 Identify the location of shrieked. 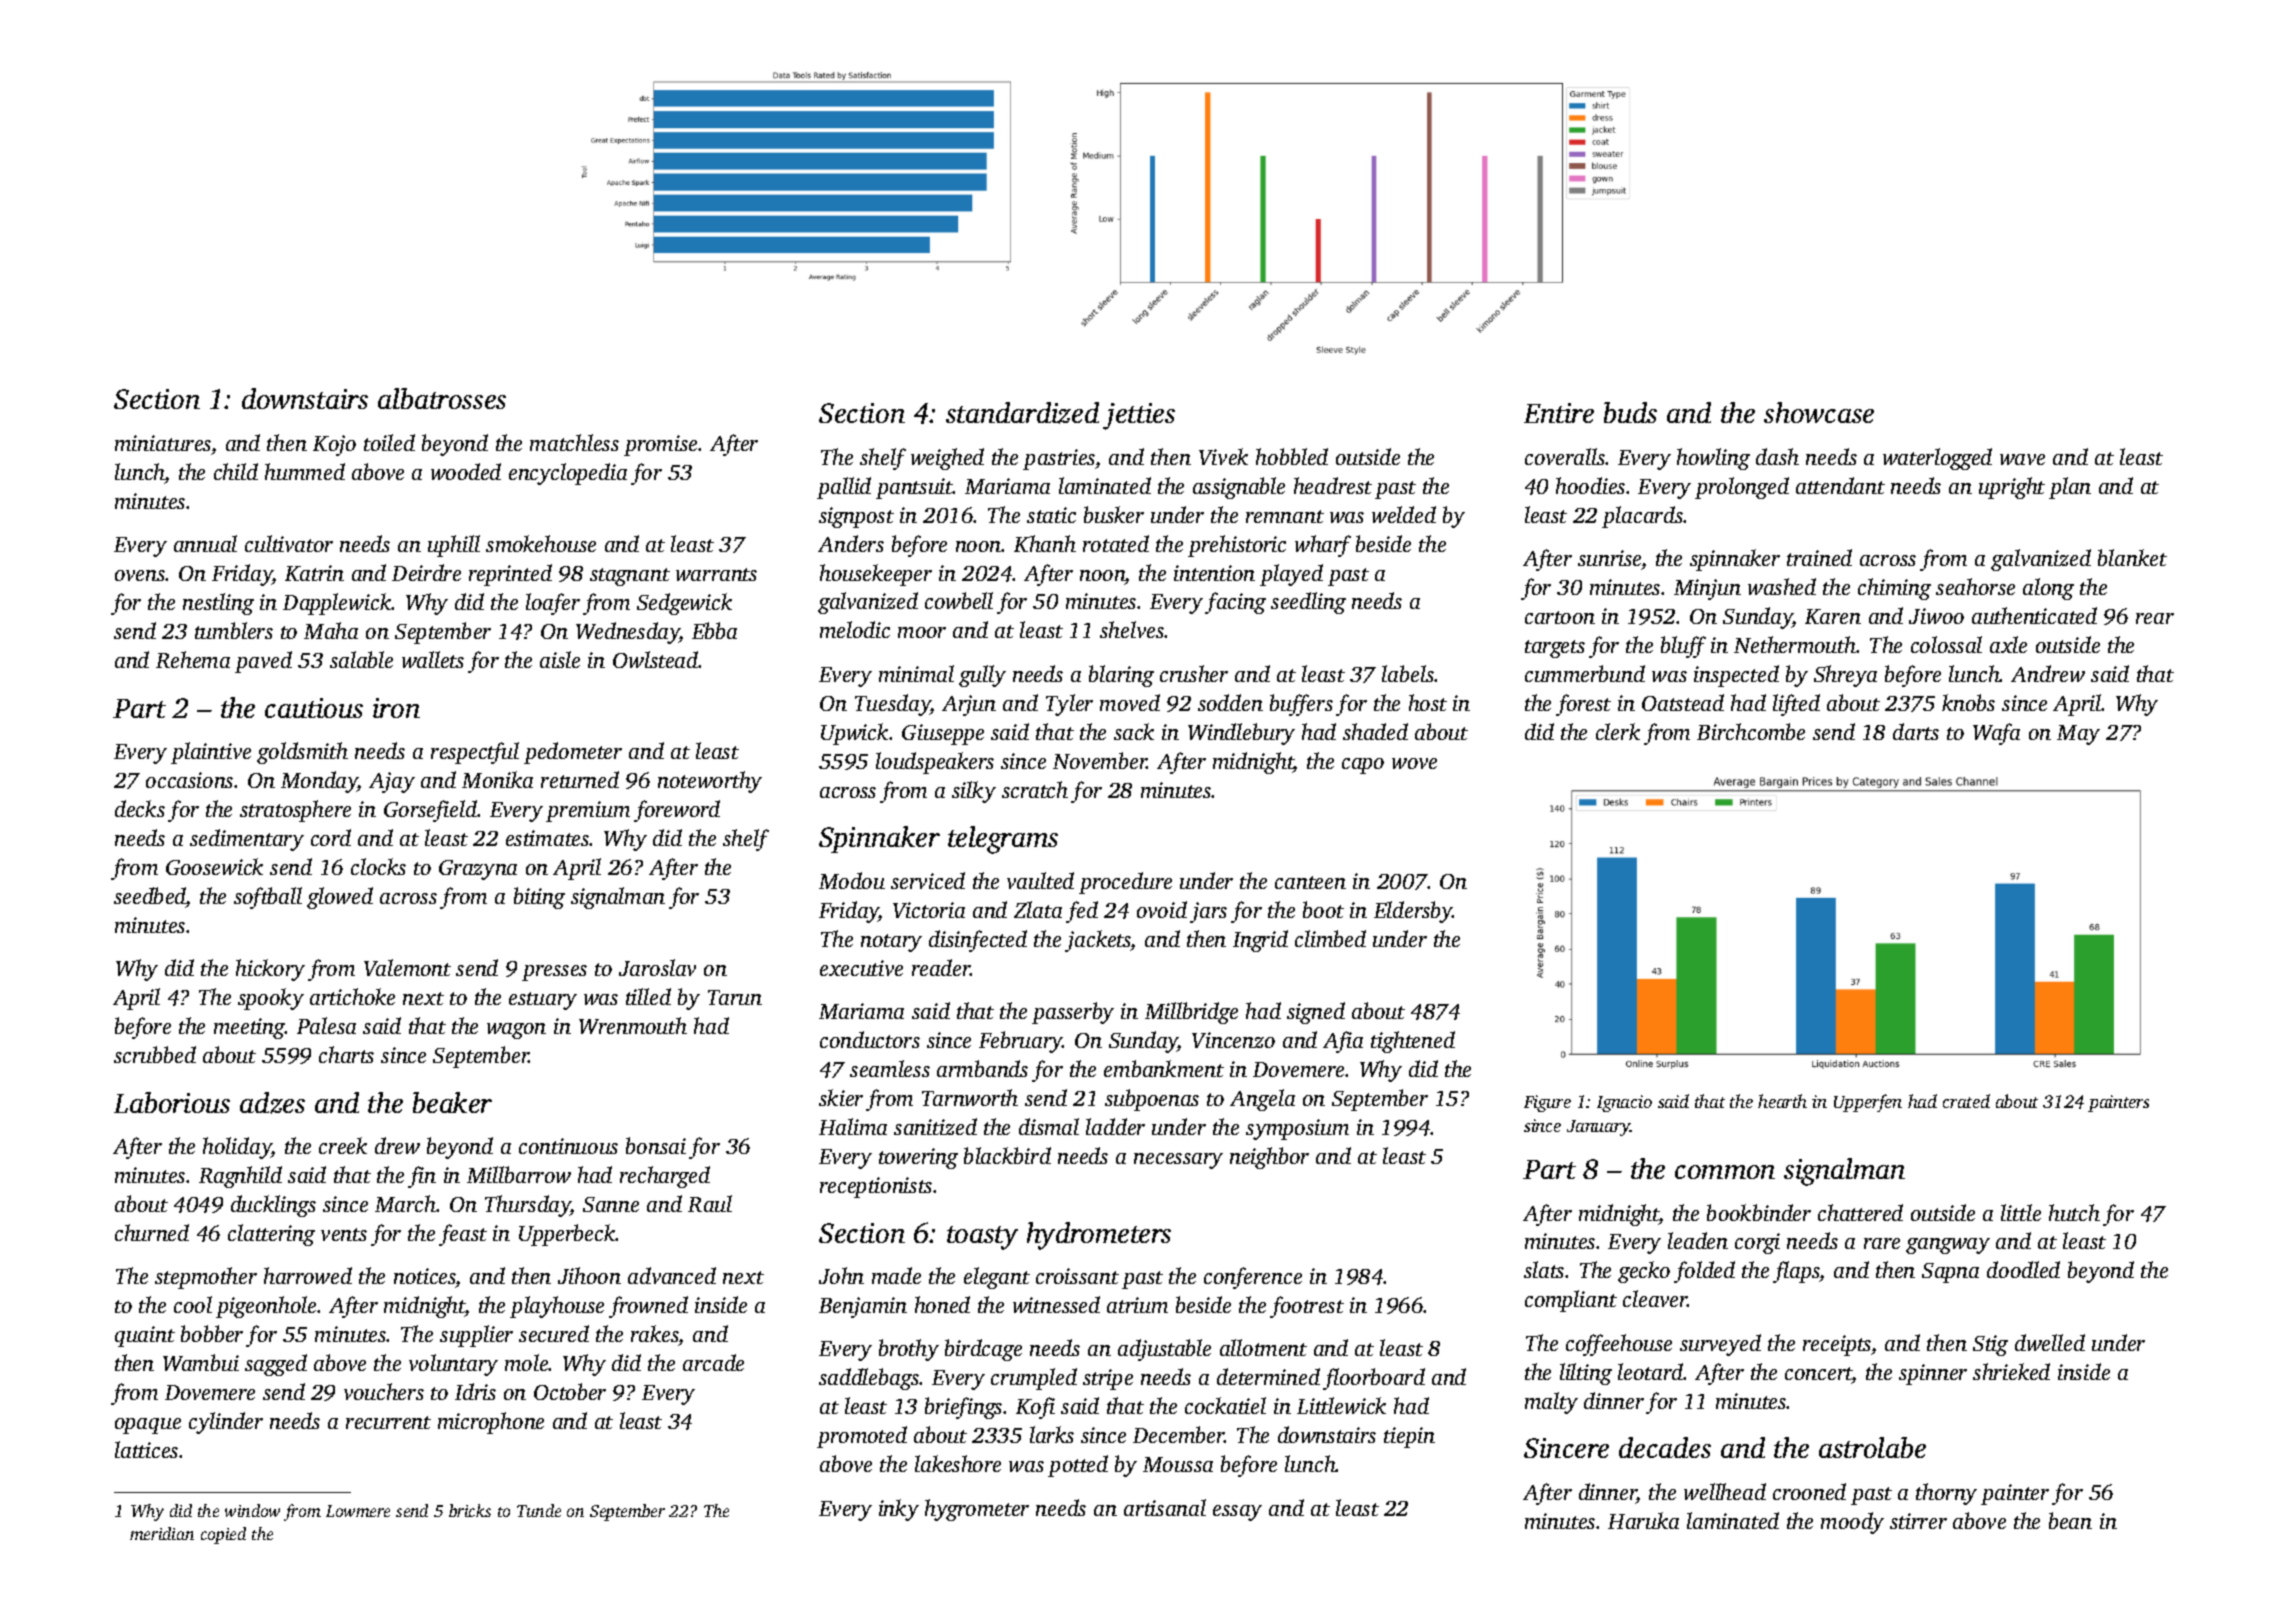
(2011, 1371).
